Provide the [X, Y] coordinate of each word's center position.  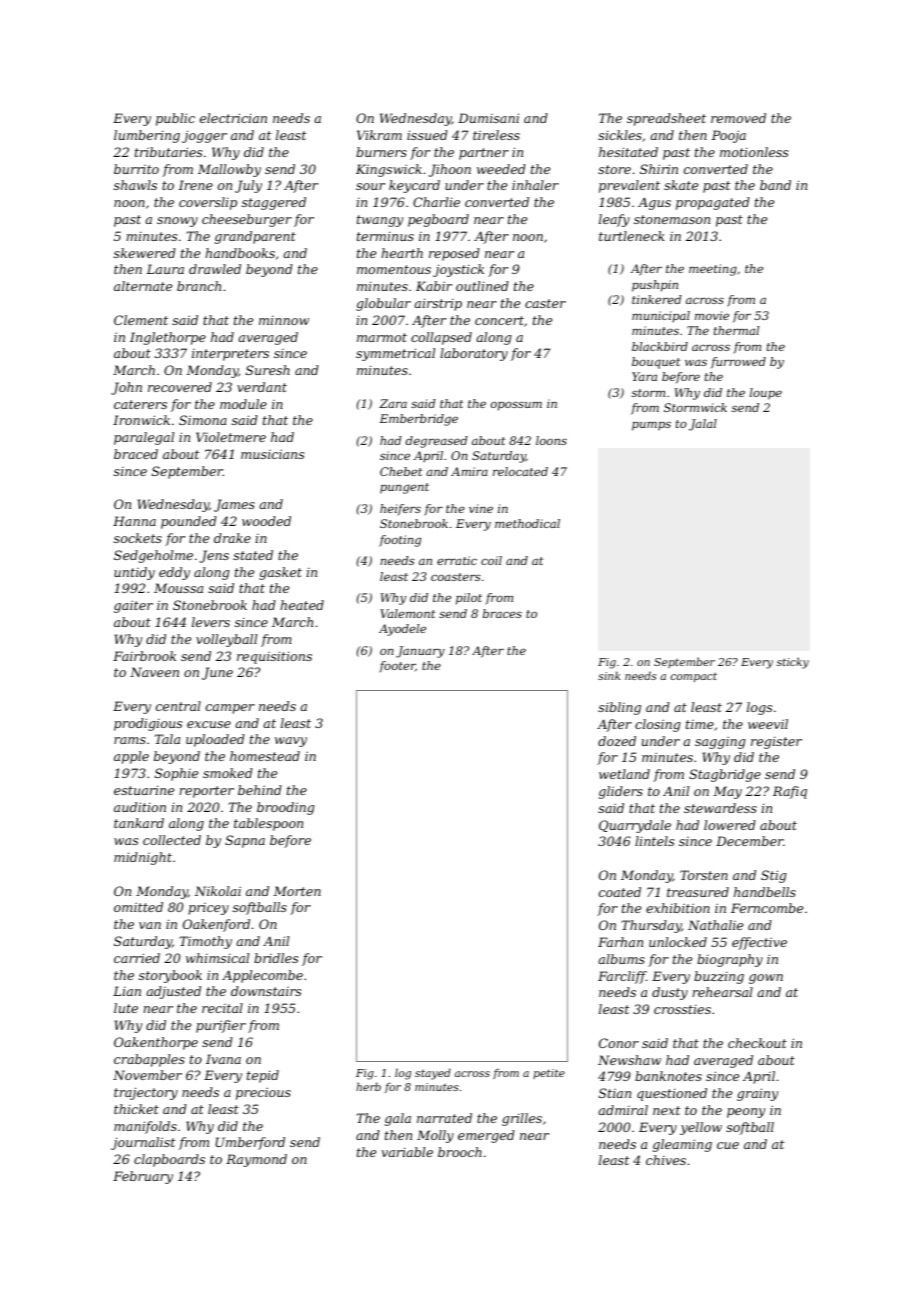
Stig [773, 876]
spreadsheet [666, 119]
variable [407, 1152]
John [126, 388]
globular [383, 304]
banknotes [668, 1076]
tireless [496, 135]
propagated [713, 203]
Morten [297, 891]
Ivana [223, 1059]
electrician [233, 118]
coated [620, 892]
